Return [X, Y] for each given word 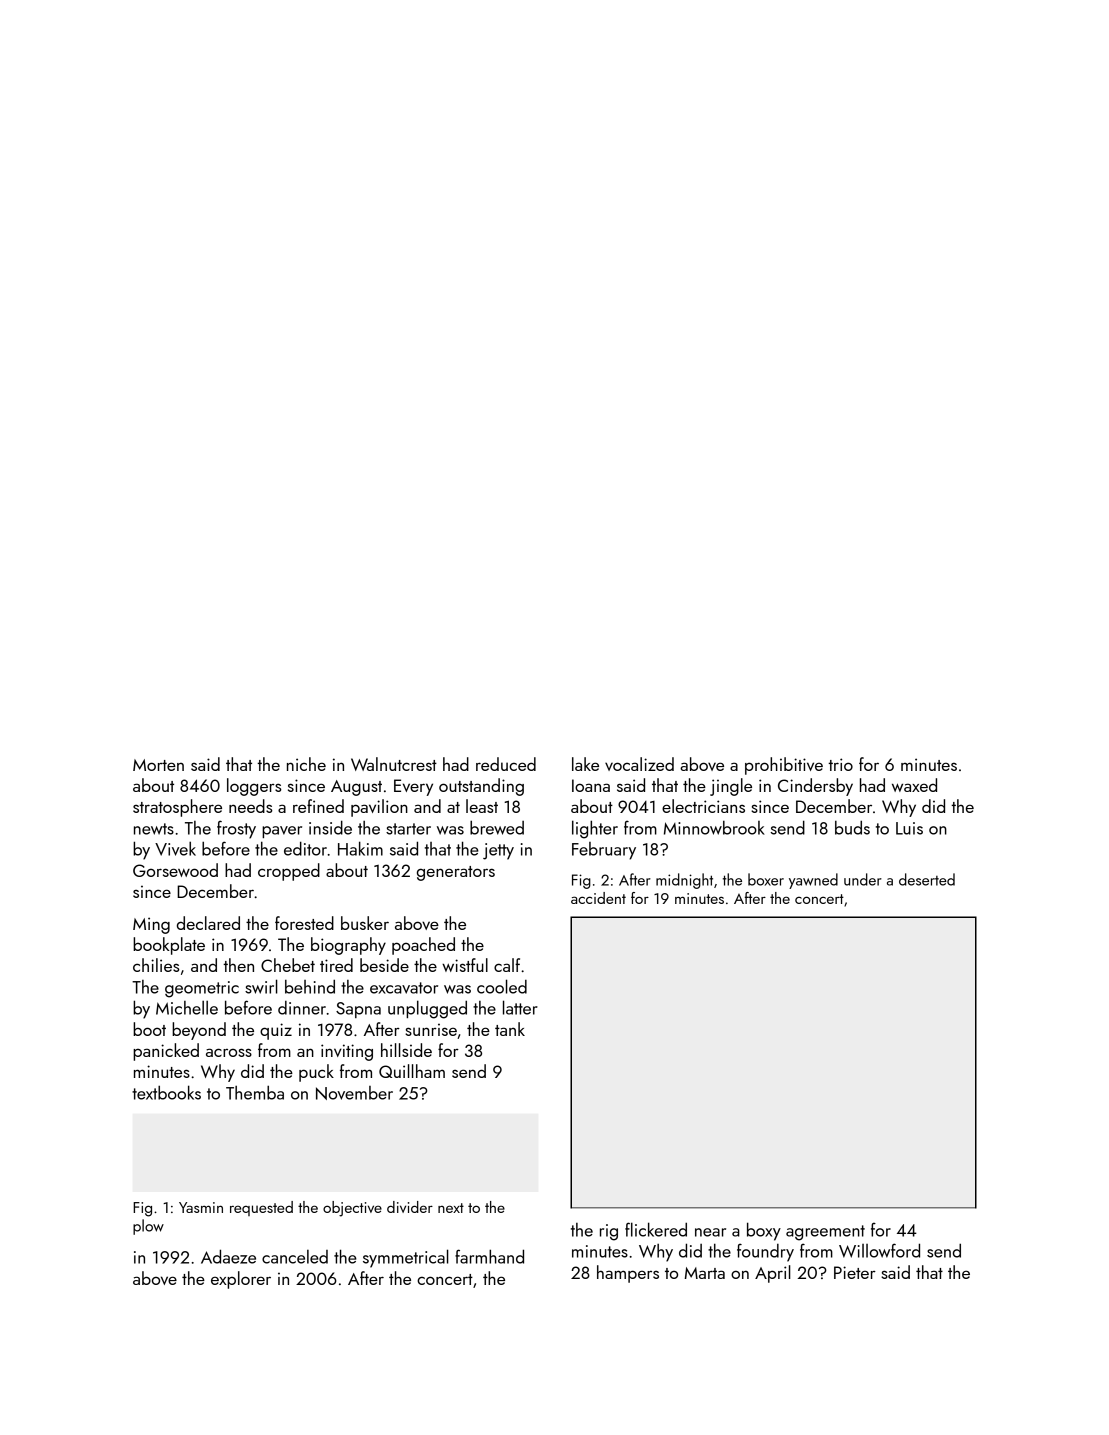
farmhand [489, 1256]
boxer [766, 879]
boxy [764, 1231]
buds [852, 827]
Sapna [358, 1010]
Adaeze [228, 1256]
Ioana [591, 785]
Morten [158, 765]
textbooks [166, 1092]
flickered [656, 1229]
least [482, 806]
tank [510, 1029]
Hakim [360, 848]
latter [520, 1007]
